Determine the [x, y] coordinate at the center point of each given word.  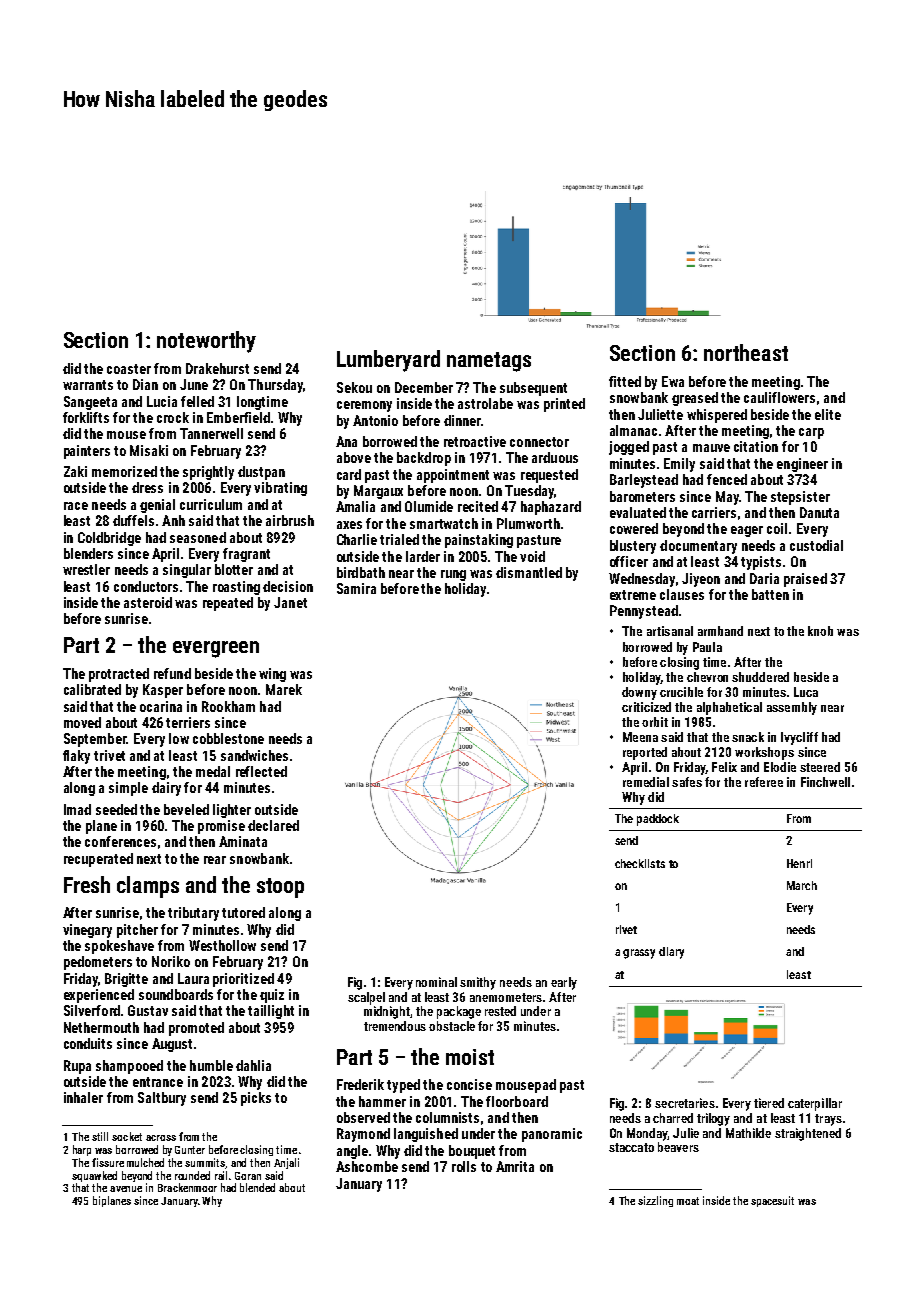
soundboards [176, 994]
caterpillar [815, 1104]
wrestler [86, 569]
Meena [640, 737]
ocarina [161, 706]
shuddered [760, 677]
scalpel [366, 998]
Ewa [673, 381]
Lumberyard [388, 361]
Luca [806, 692]
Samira [356, 588]
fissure [108, 1162]
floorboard [517, 1101]
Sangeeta [90, 403]
